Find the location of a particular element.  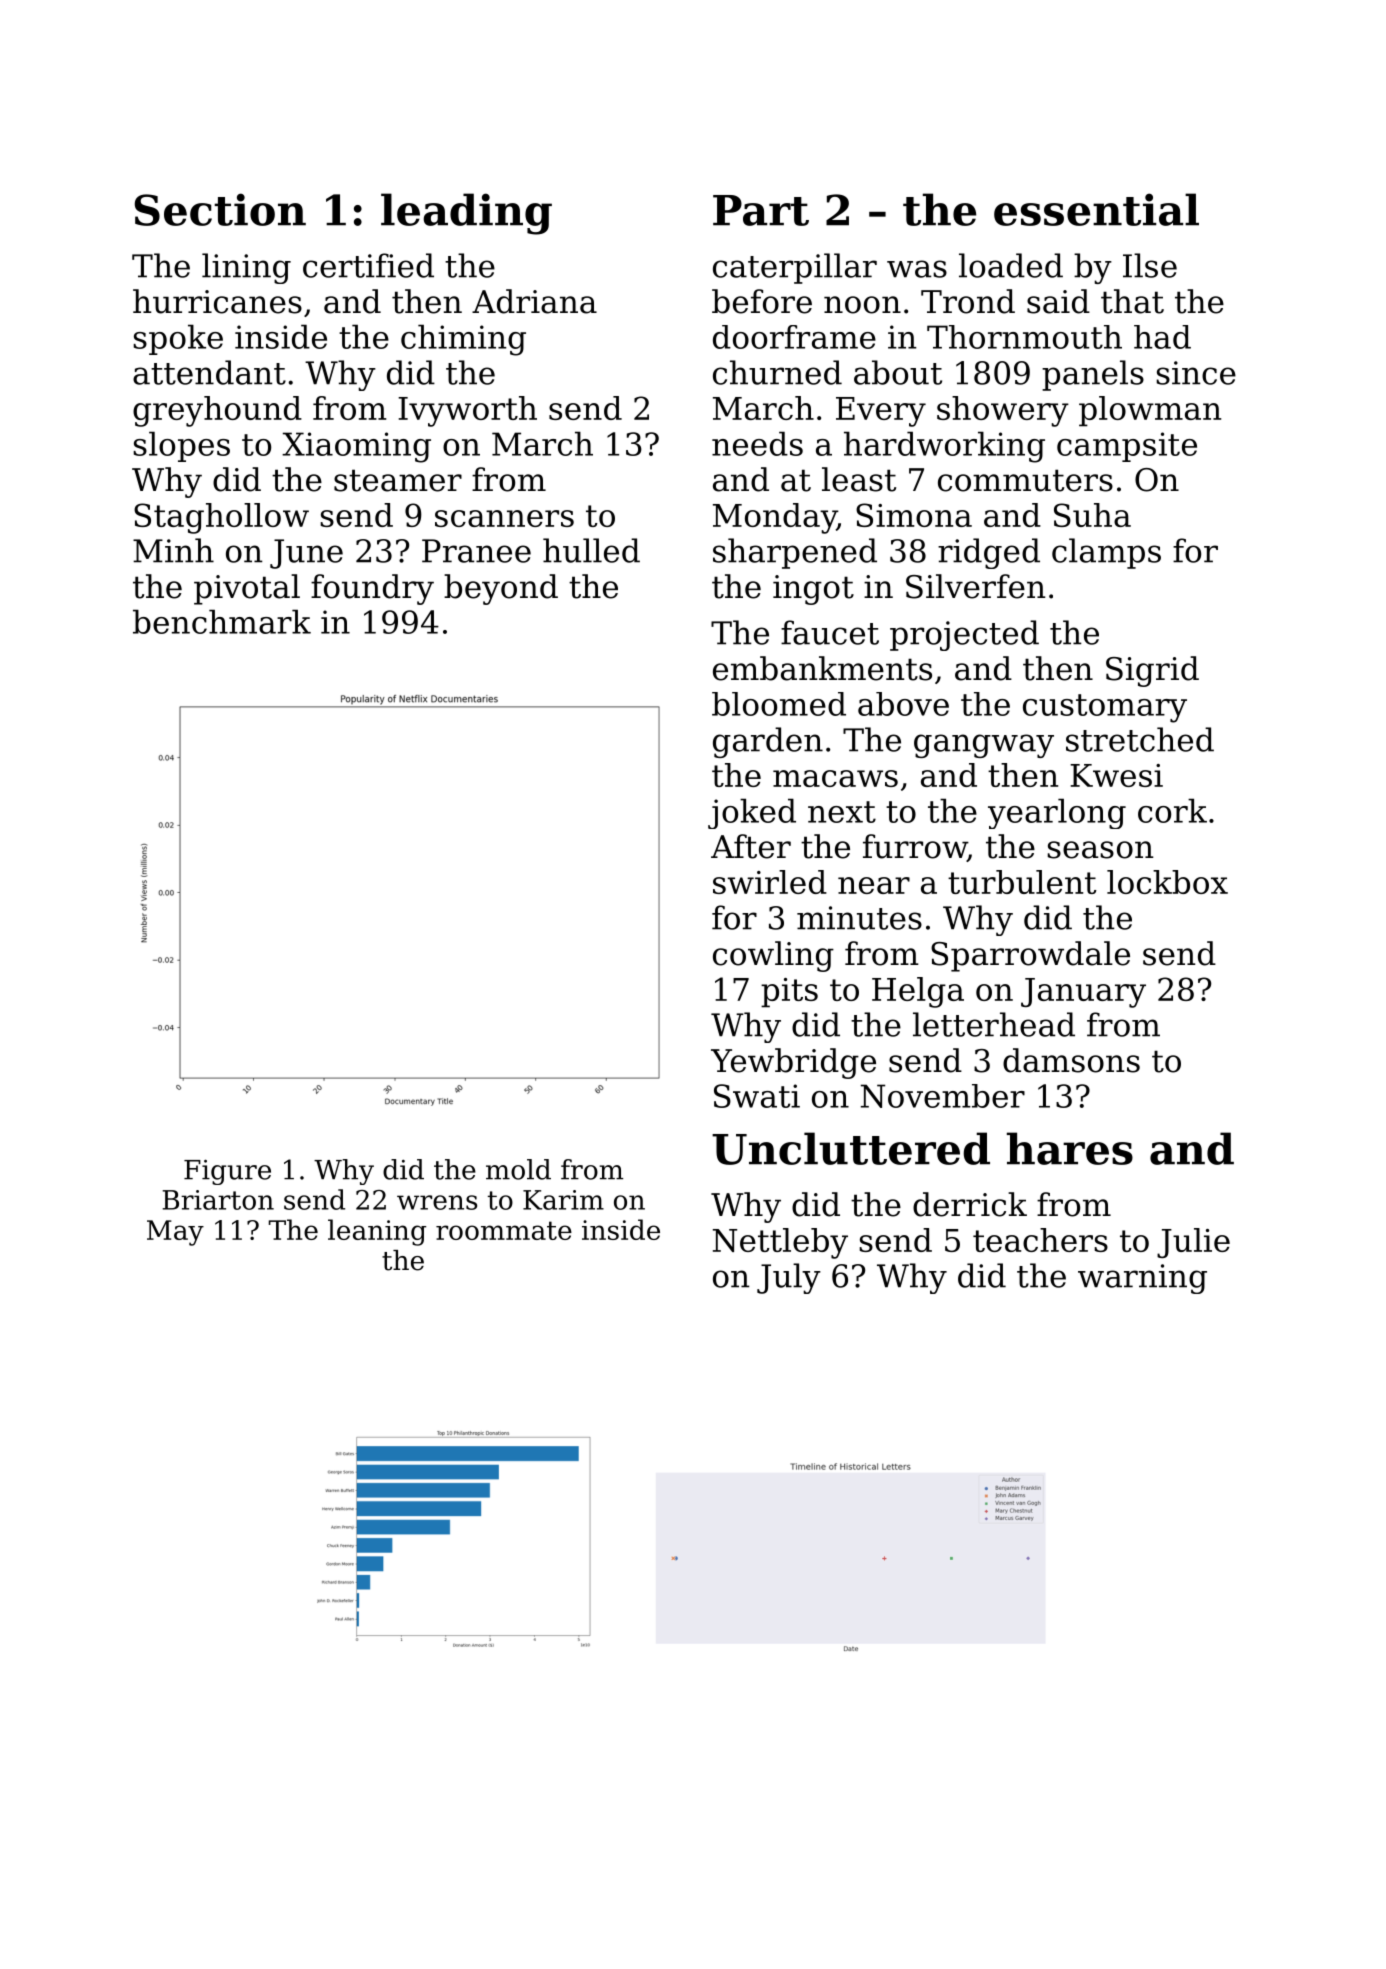

Briarton is located at coordinates (218, 1200).
